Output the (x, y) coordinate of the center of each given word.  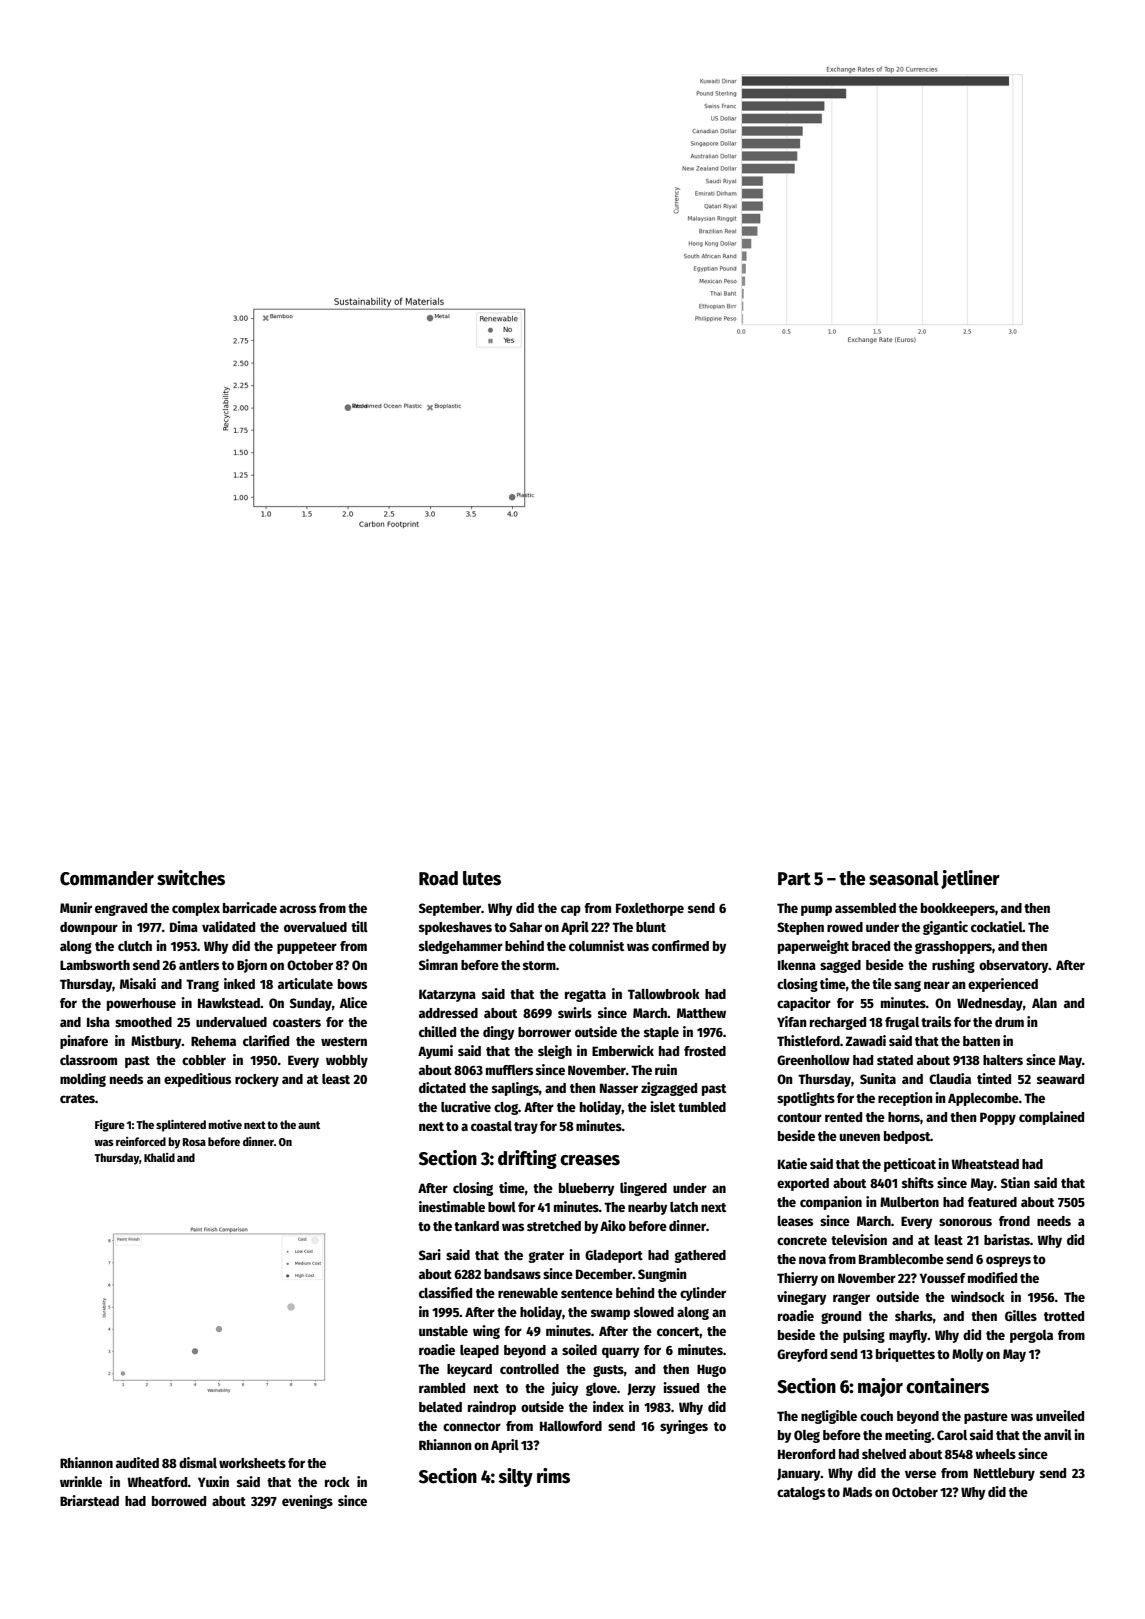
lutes (482, 878)
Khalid (159, 1157)
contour (799, 1117)
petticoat (910, 1165)
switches (191, 878)
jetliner (970, 879)
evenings (307, 1502)
